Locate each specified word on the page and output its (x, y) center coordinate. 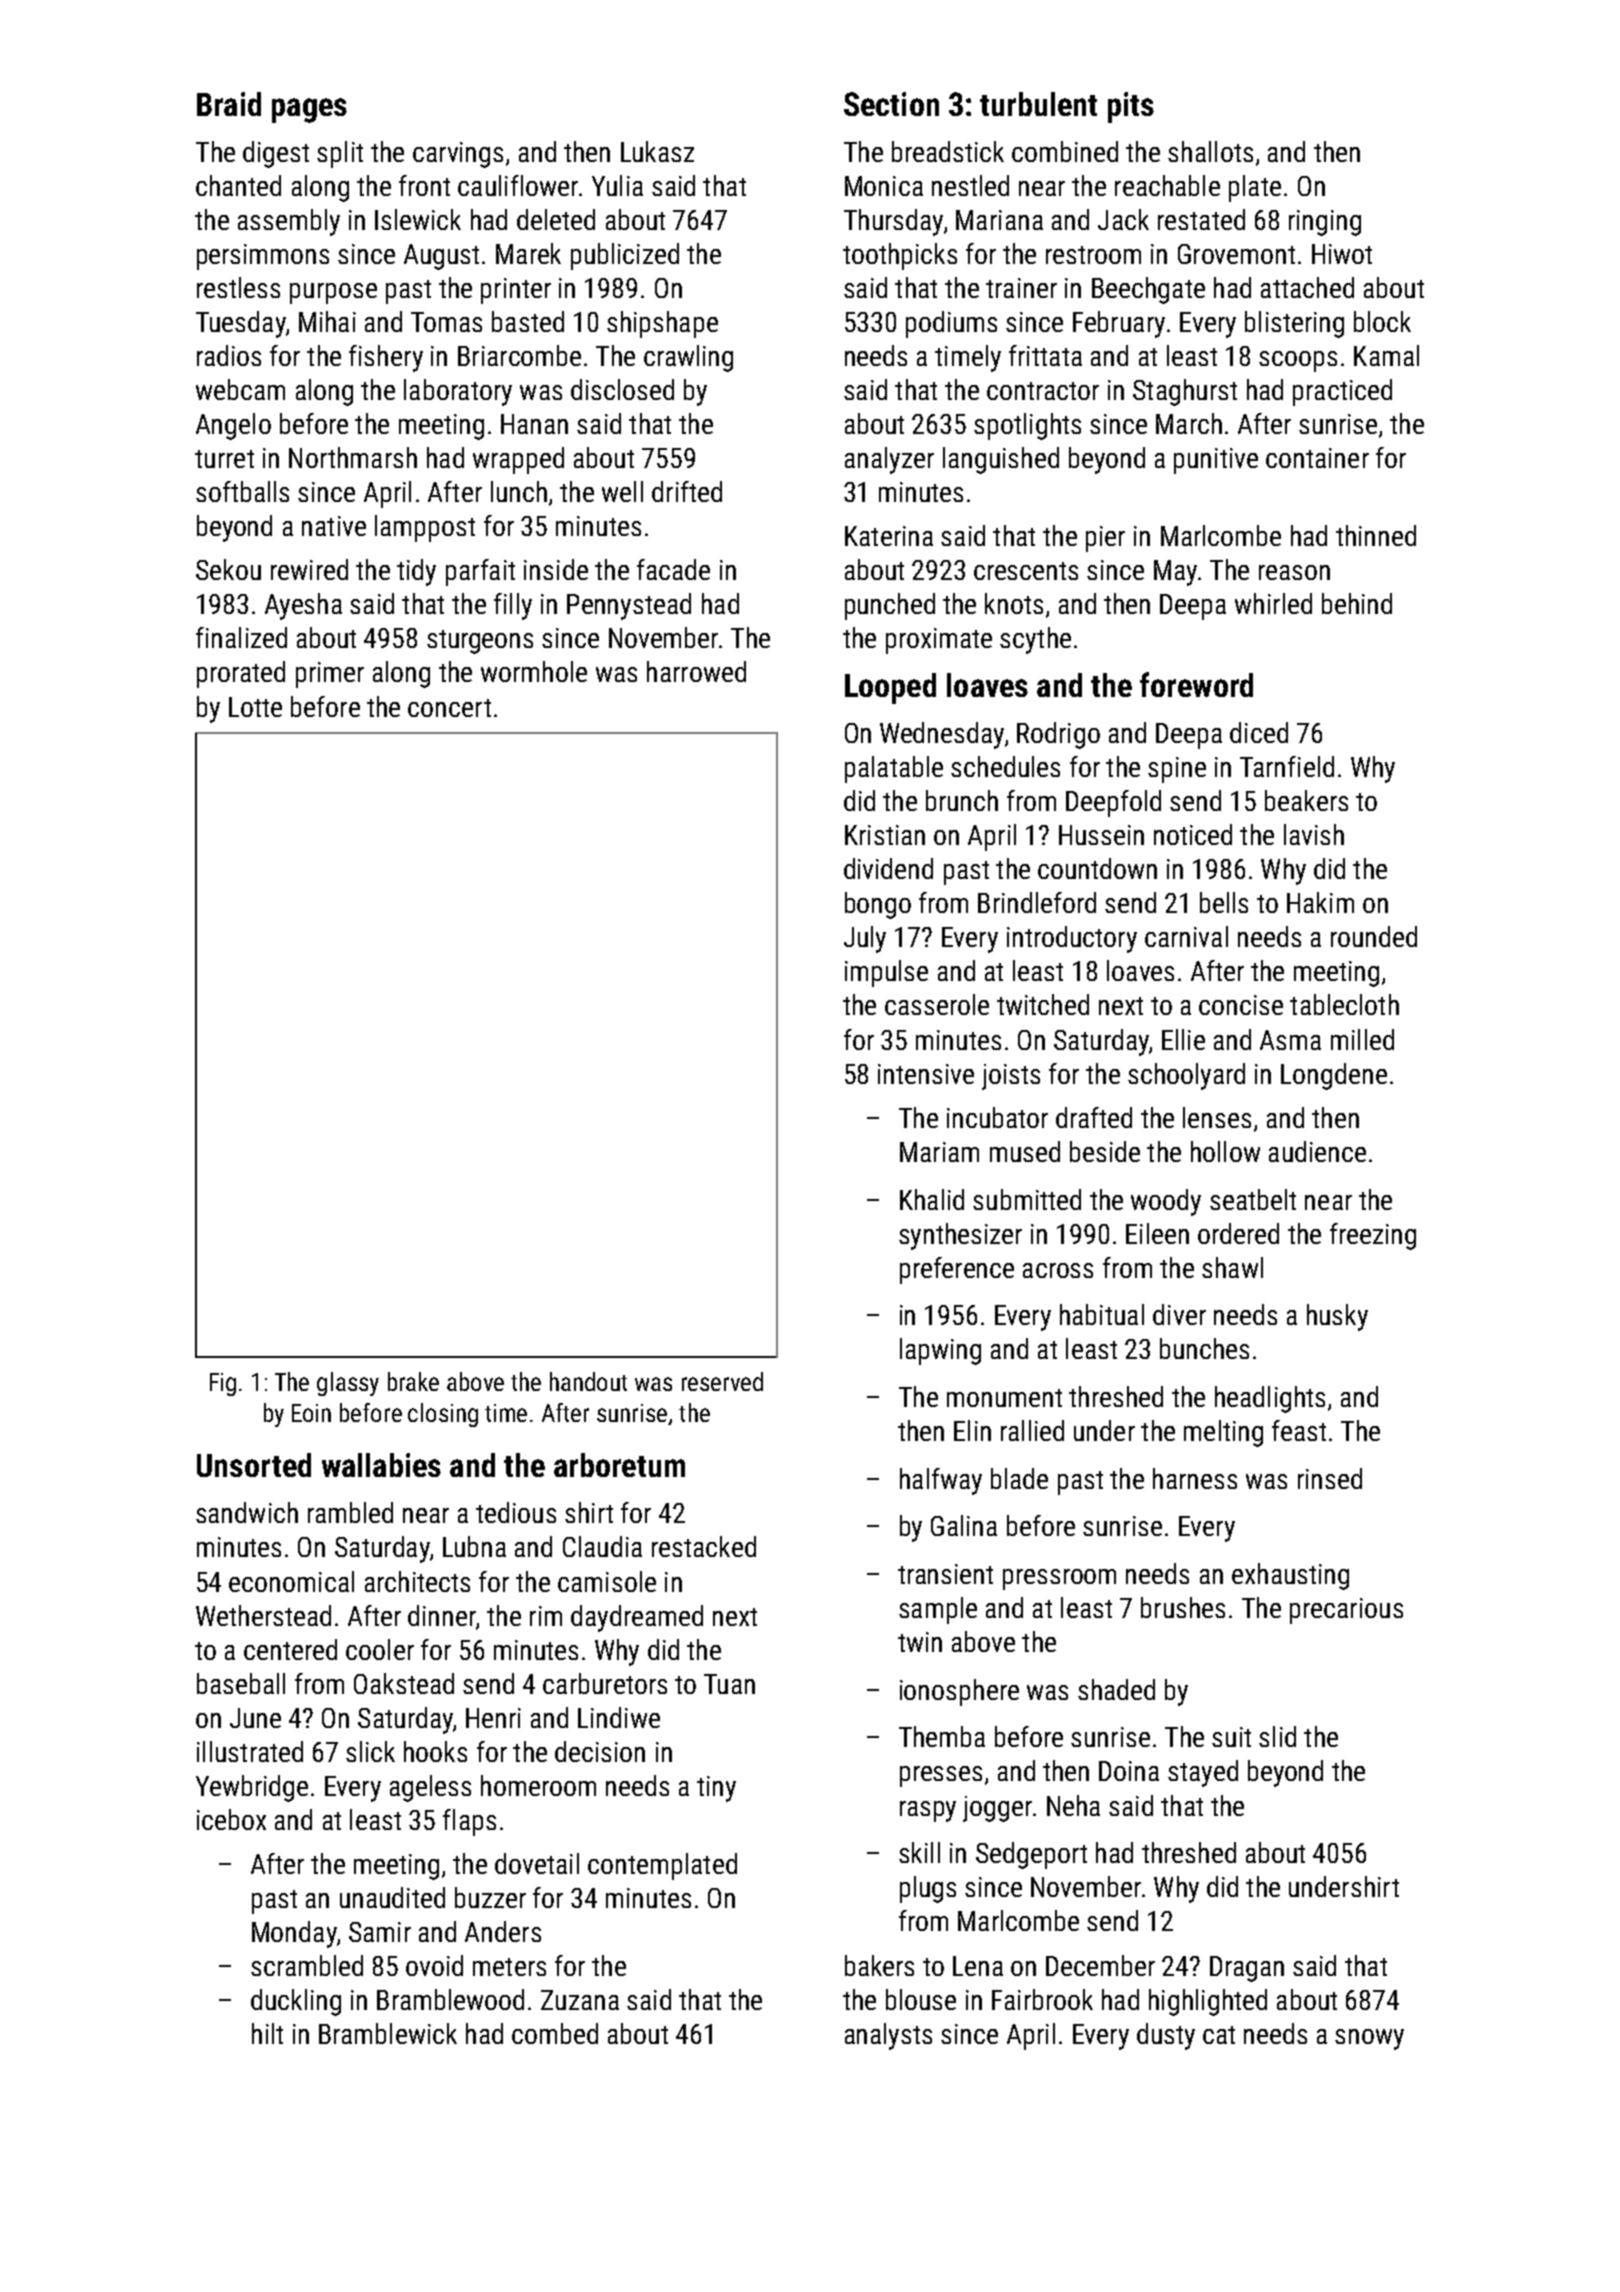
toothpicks (900, 256)
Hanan (534, 424)
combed (555, 2033)
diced (1259, 732)
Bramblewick (388, 2033)
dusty (1166, 2036)
